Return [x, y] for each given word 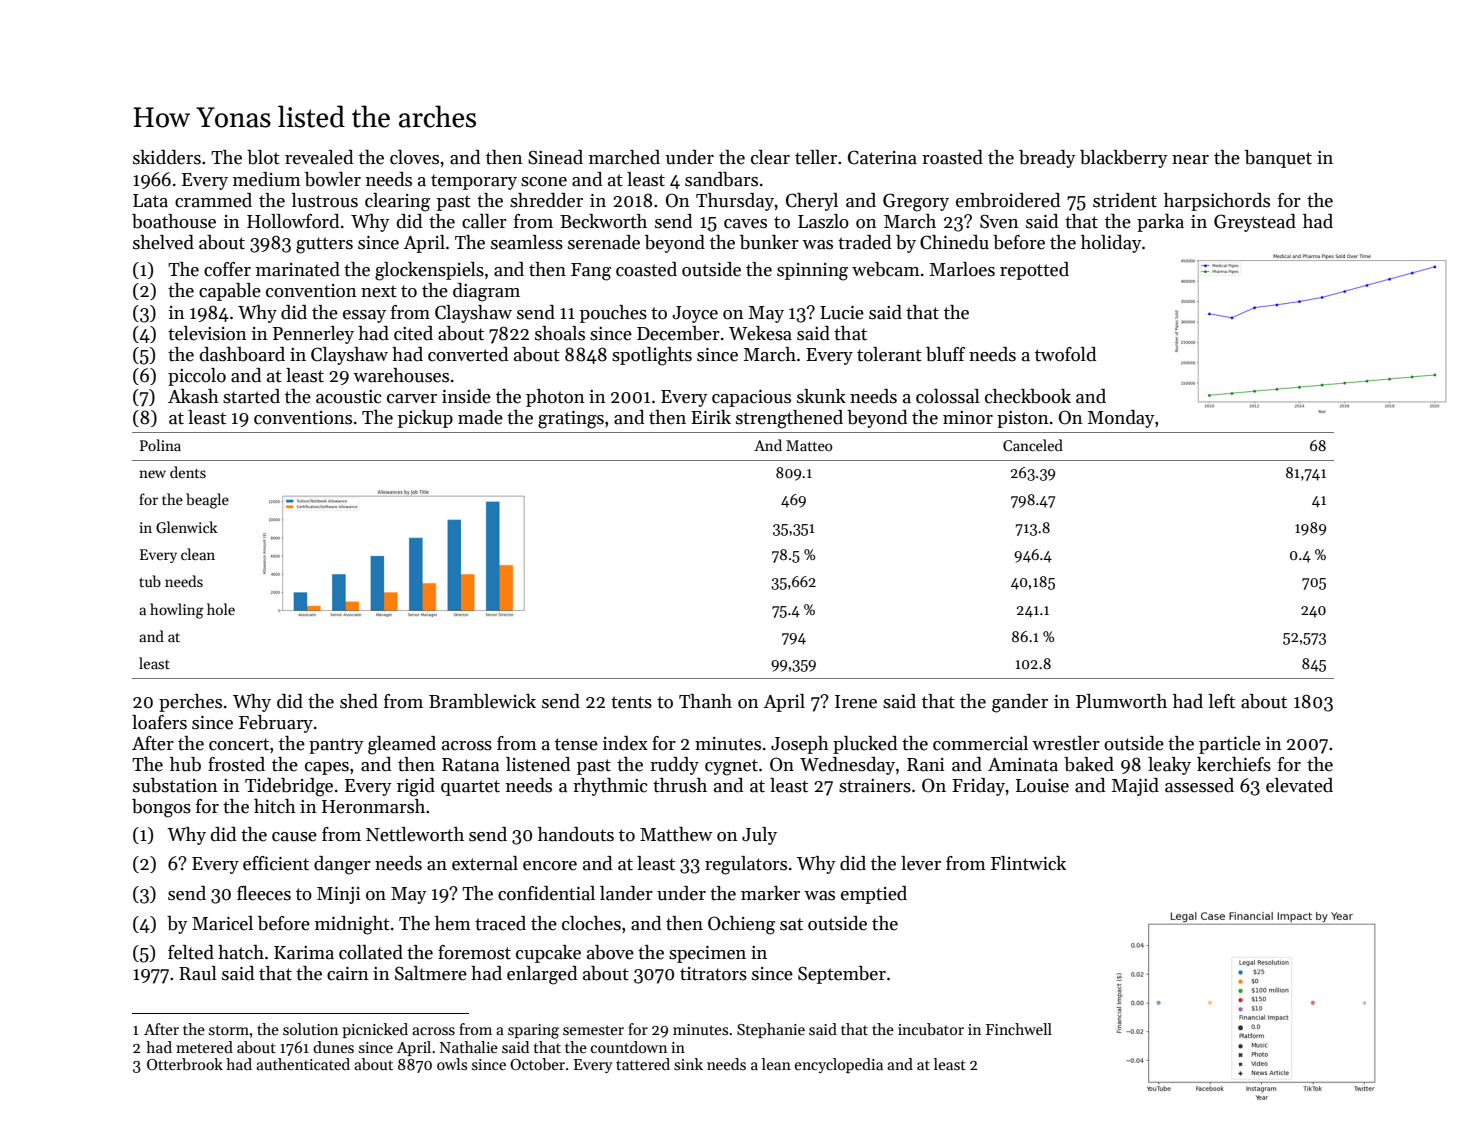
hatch [241, 952]
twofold [1065, 354]
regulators [746, 865]
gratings [571, 420]
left [1222, 701]
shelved [163, 242]
